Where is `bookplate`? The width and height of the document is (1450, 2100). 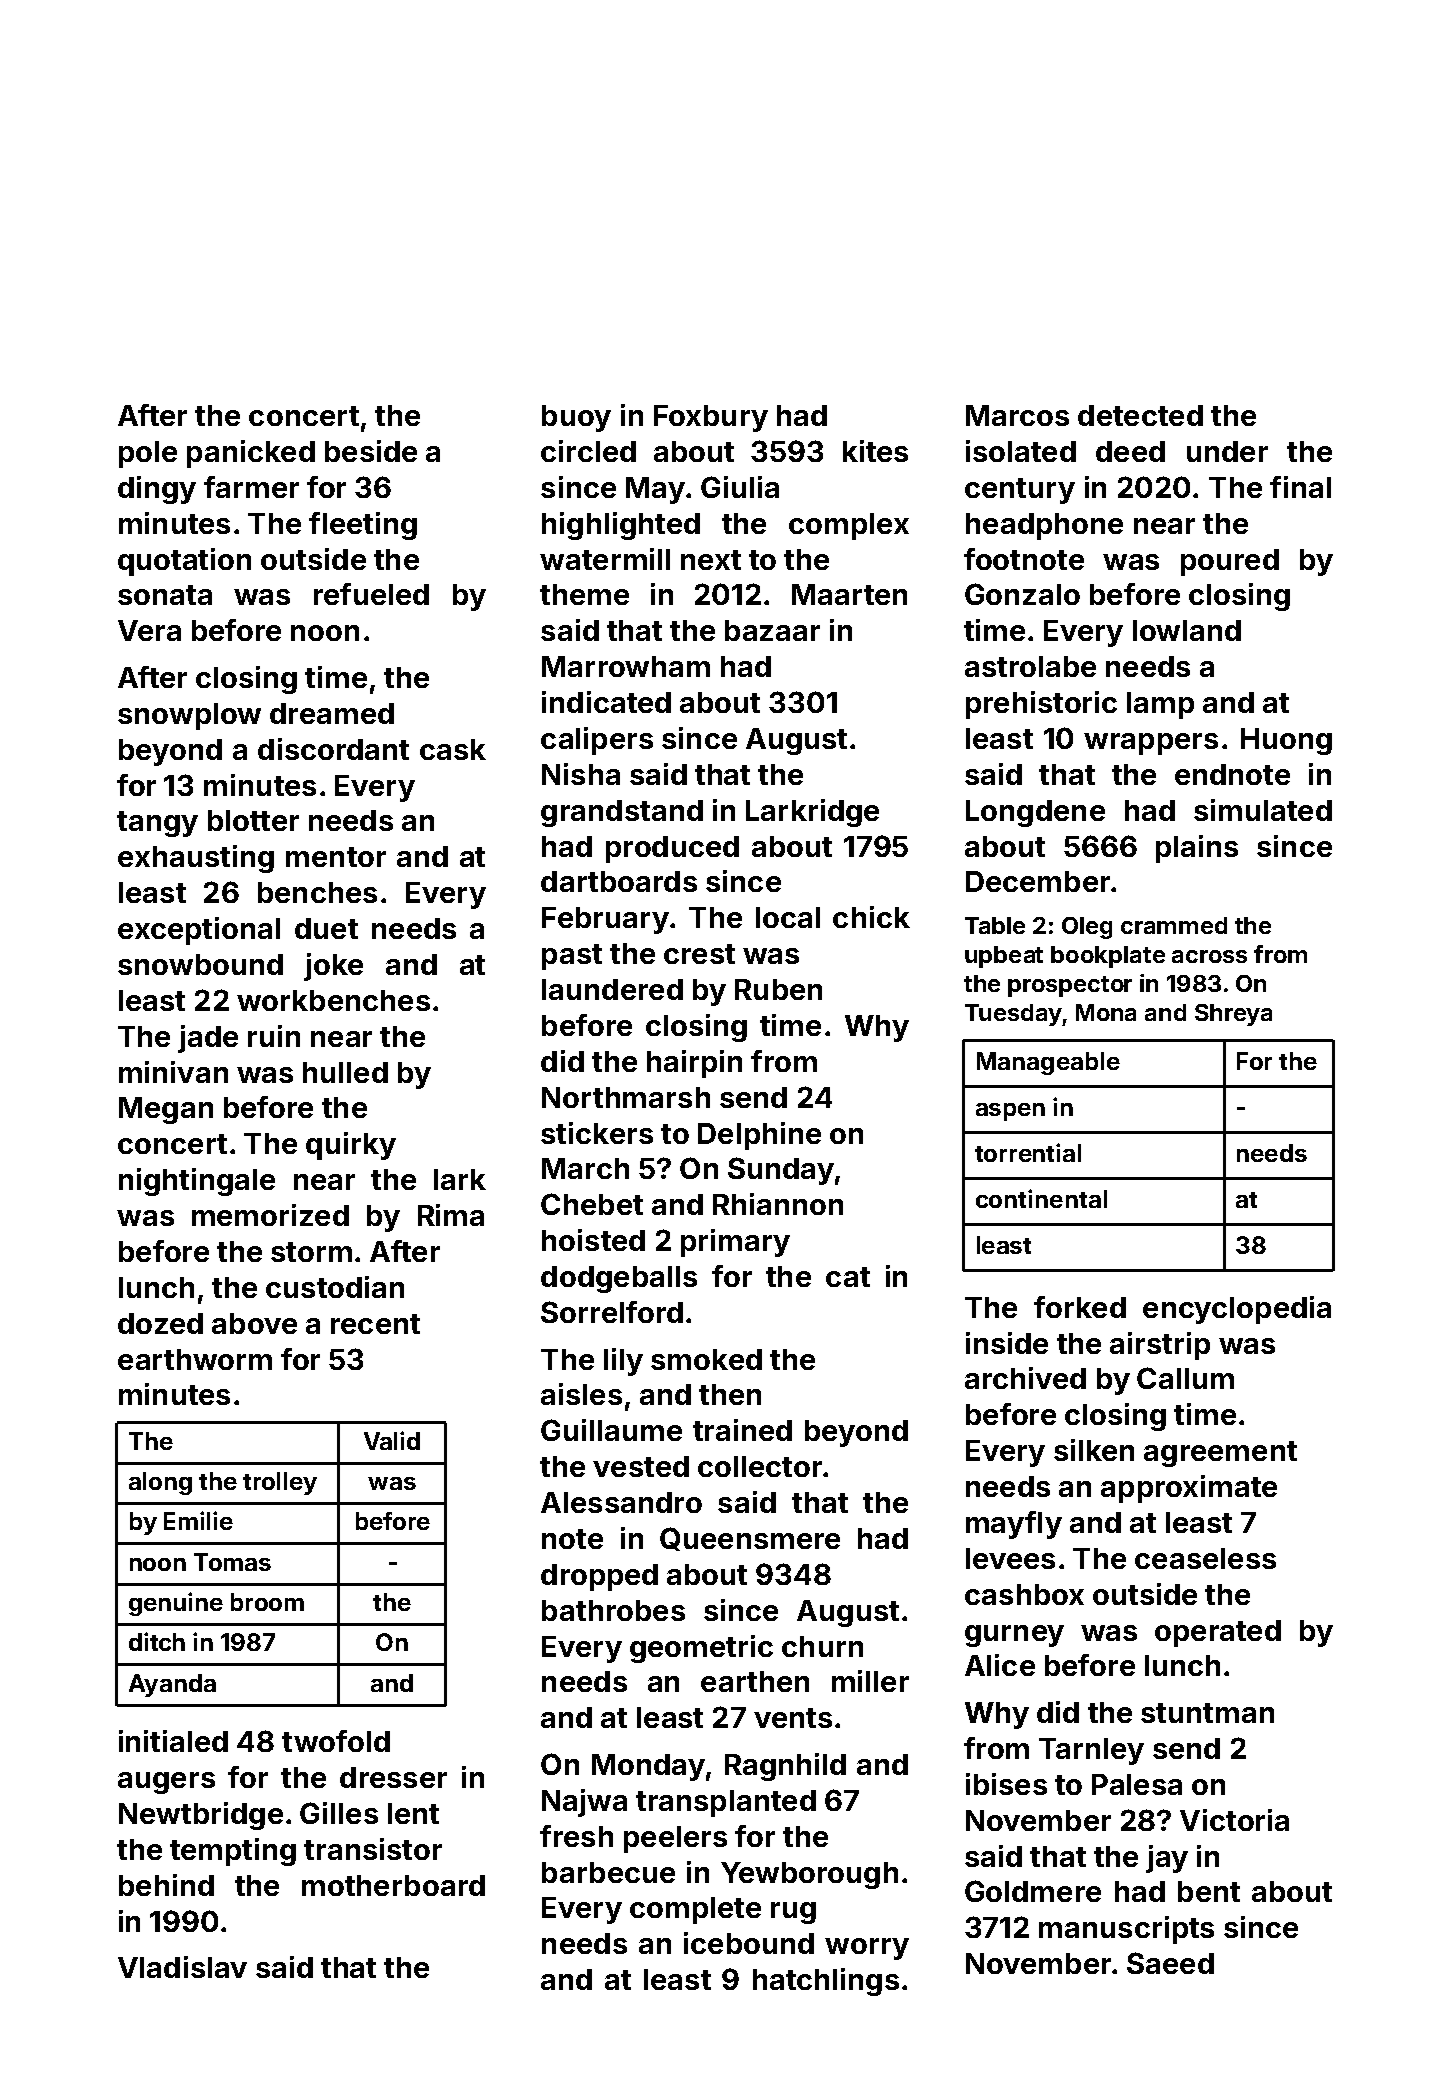 bookplate is located at coordinates (1108, 957).
